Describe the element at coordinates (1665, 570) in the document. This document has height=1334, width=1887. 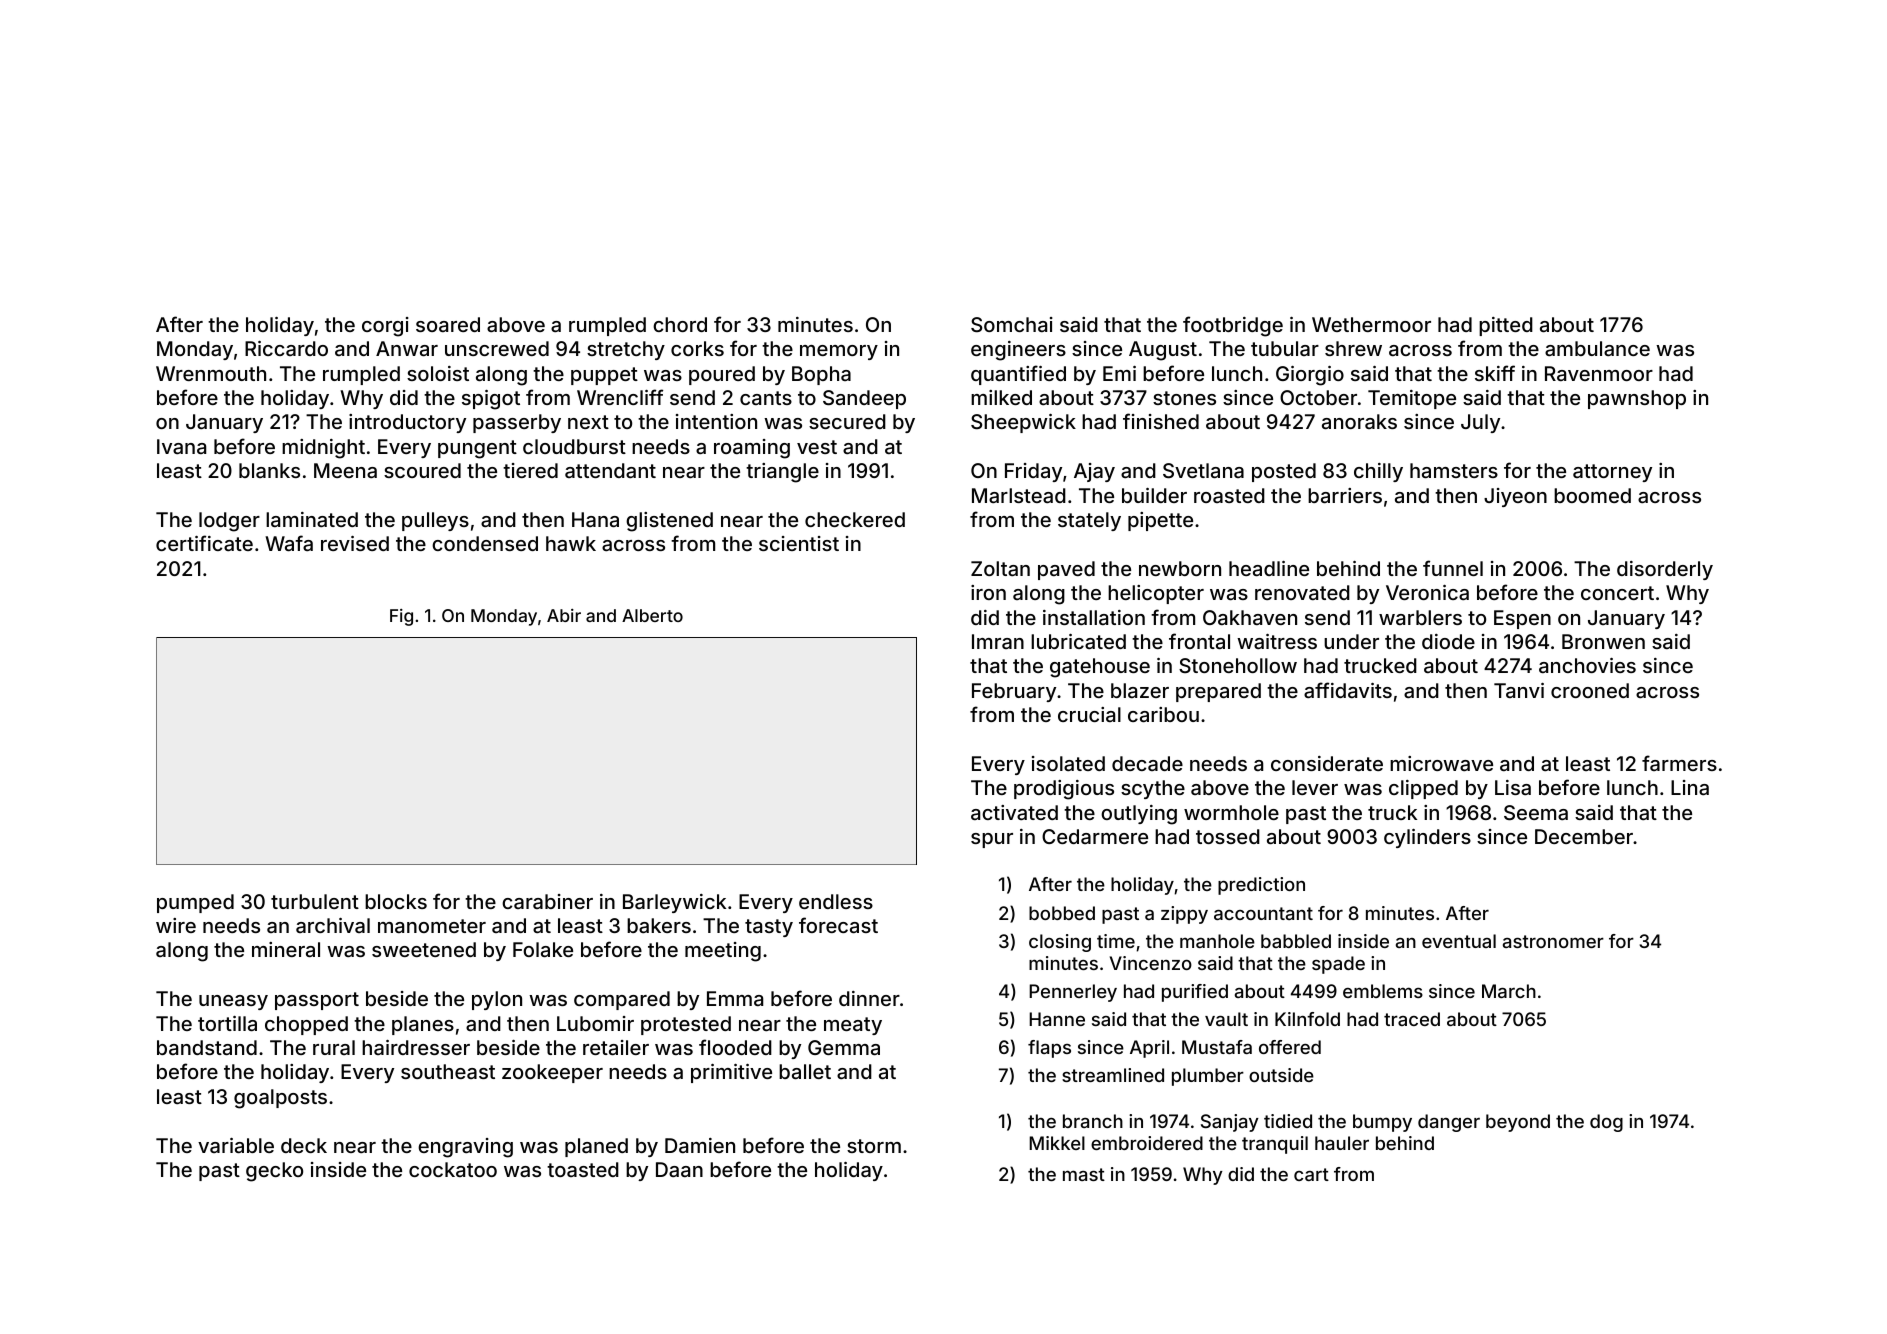
I see `disorderly` at that location.
